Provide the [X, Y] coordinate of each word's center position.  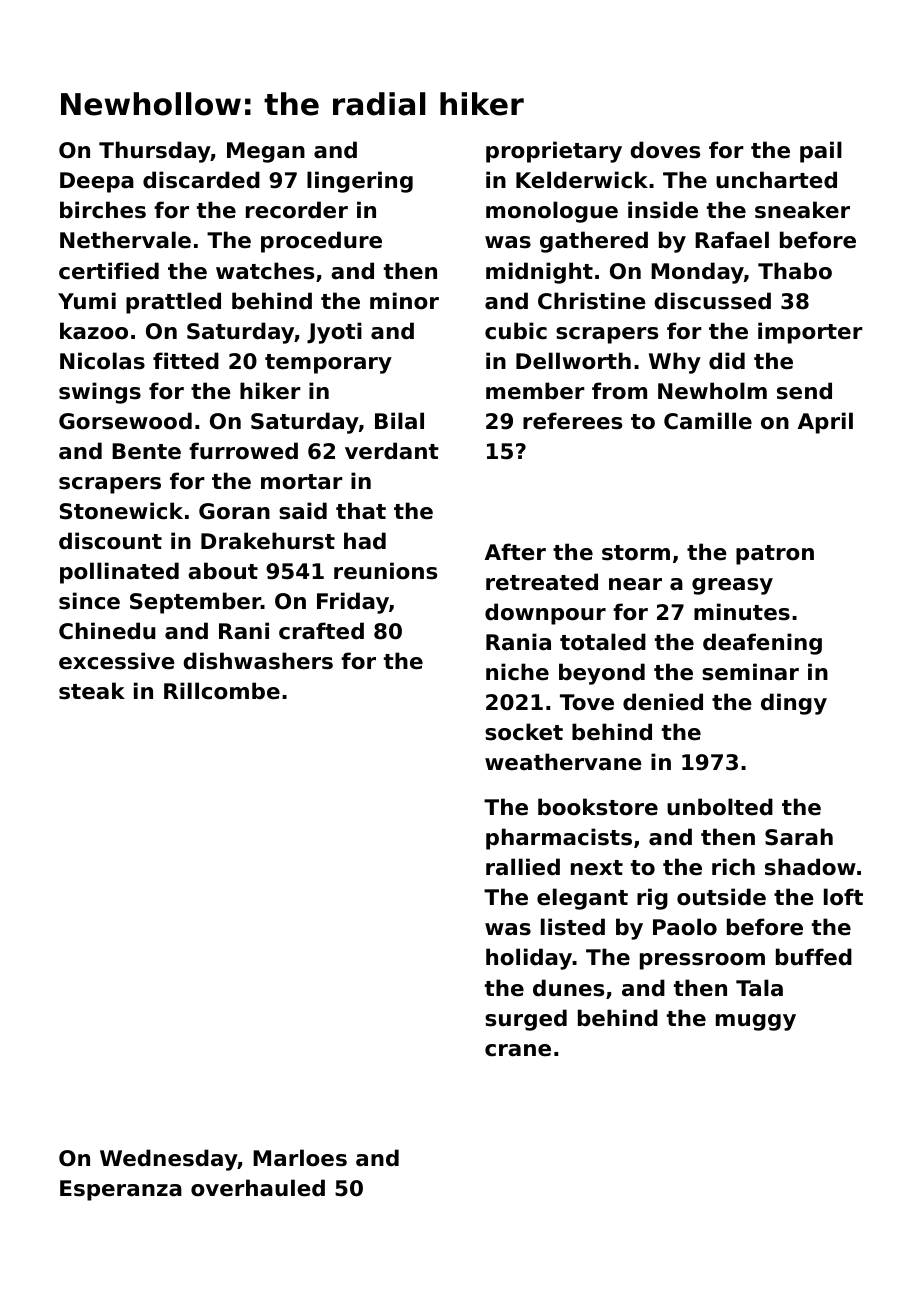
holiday [529, 959]
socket [524, 732]
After [515, 552]
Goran [234, 511]
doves [665, 150]
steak [92, 691]
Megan [266, 152]
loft [843, 897]
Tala [759, 988]
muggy [756, 1022]
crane [518, 1050]
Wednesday [169, 1160]
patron [775, 555]
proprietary [554, 152]
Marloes [300, 1158]
